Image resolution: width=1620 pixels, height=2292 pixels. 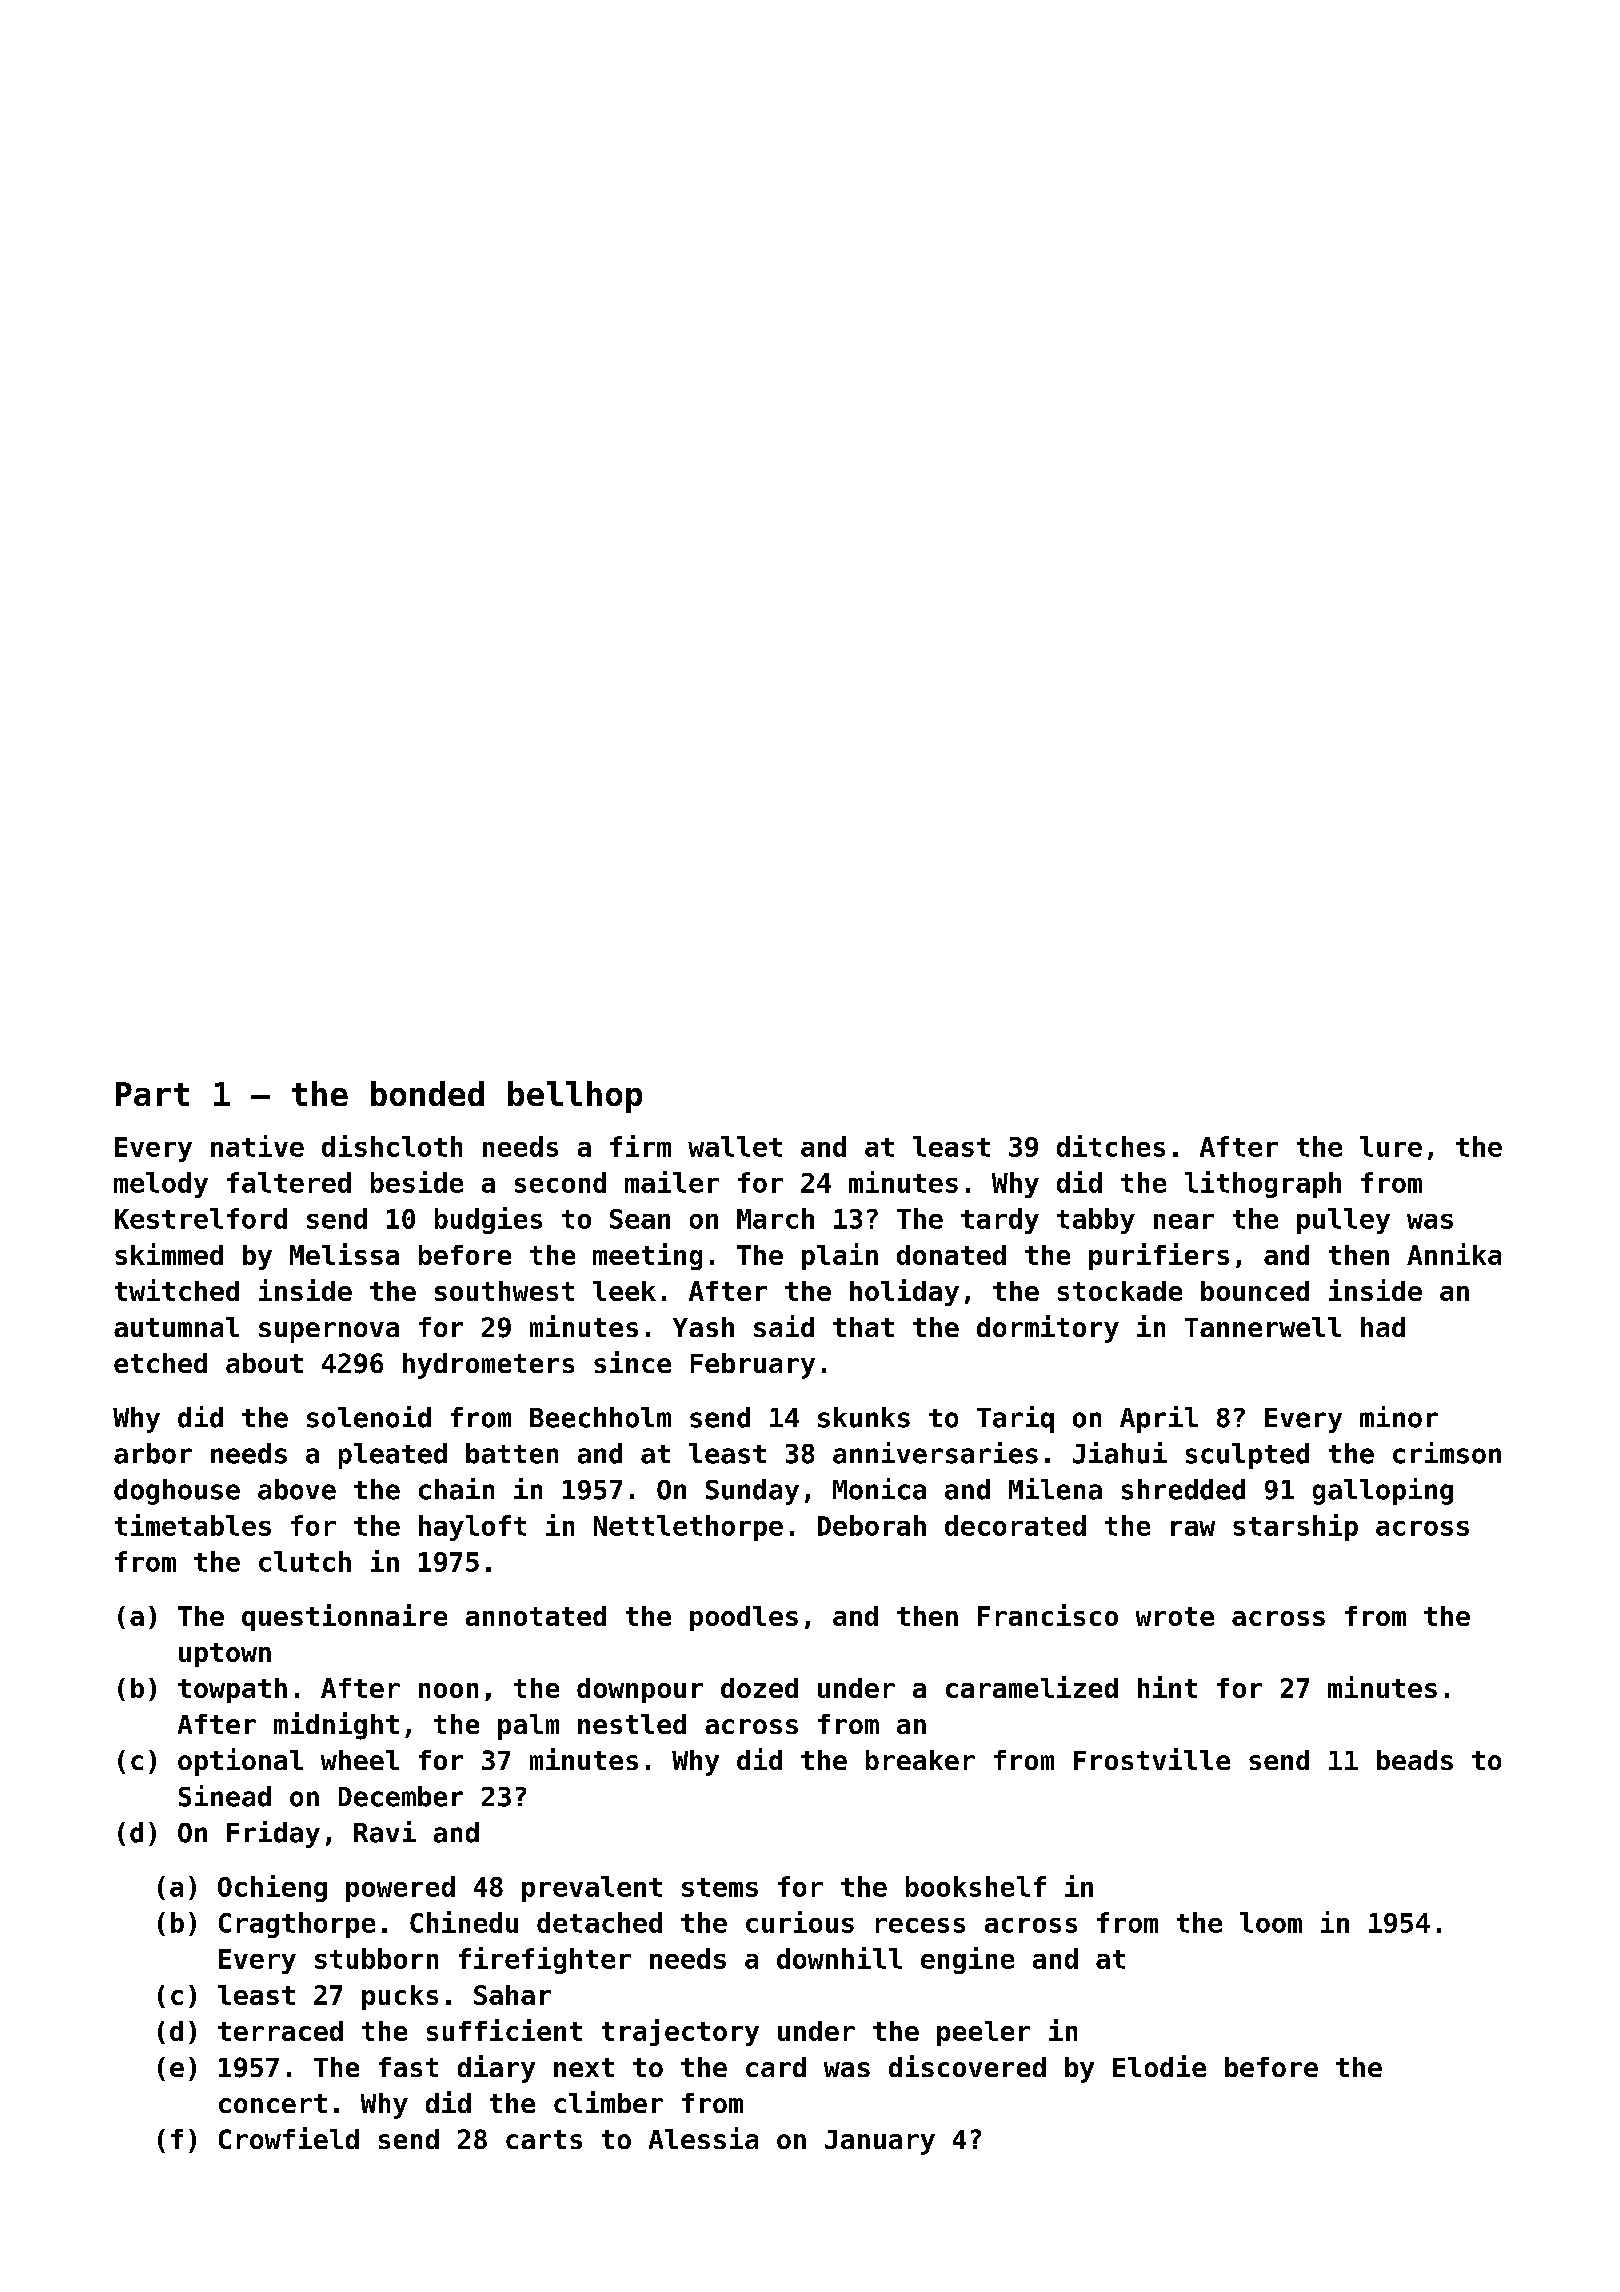 I want to click on wallet, so click(x=735, y=1146).
